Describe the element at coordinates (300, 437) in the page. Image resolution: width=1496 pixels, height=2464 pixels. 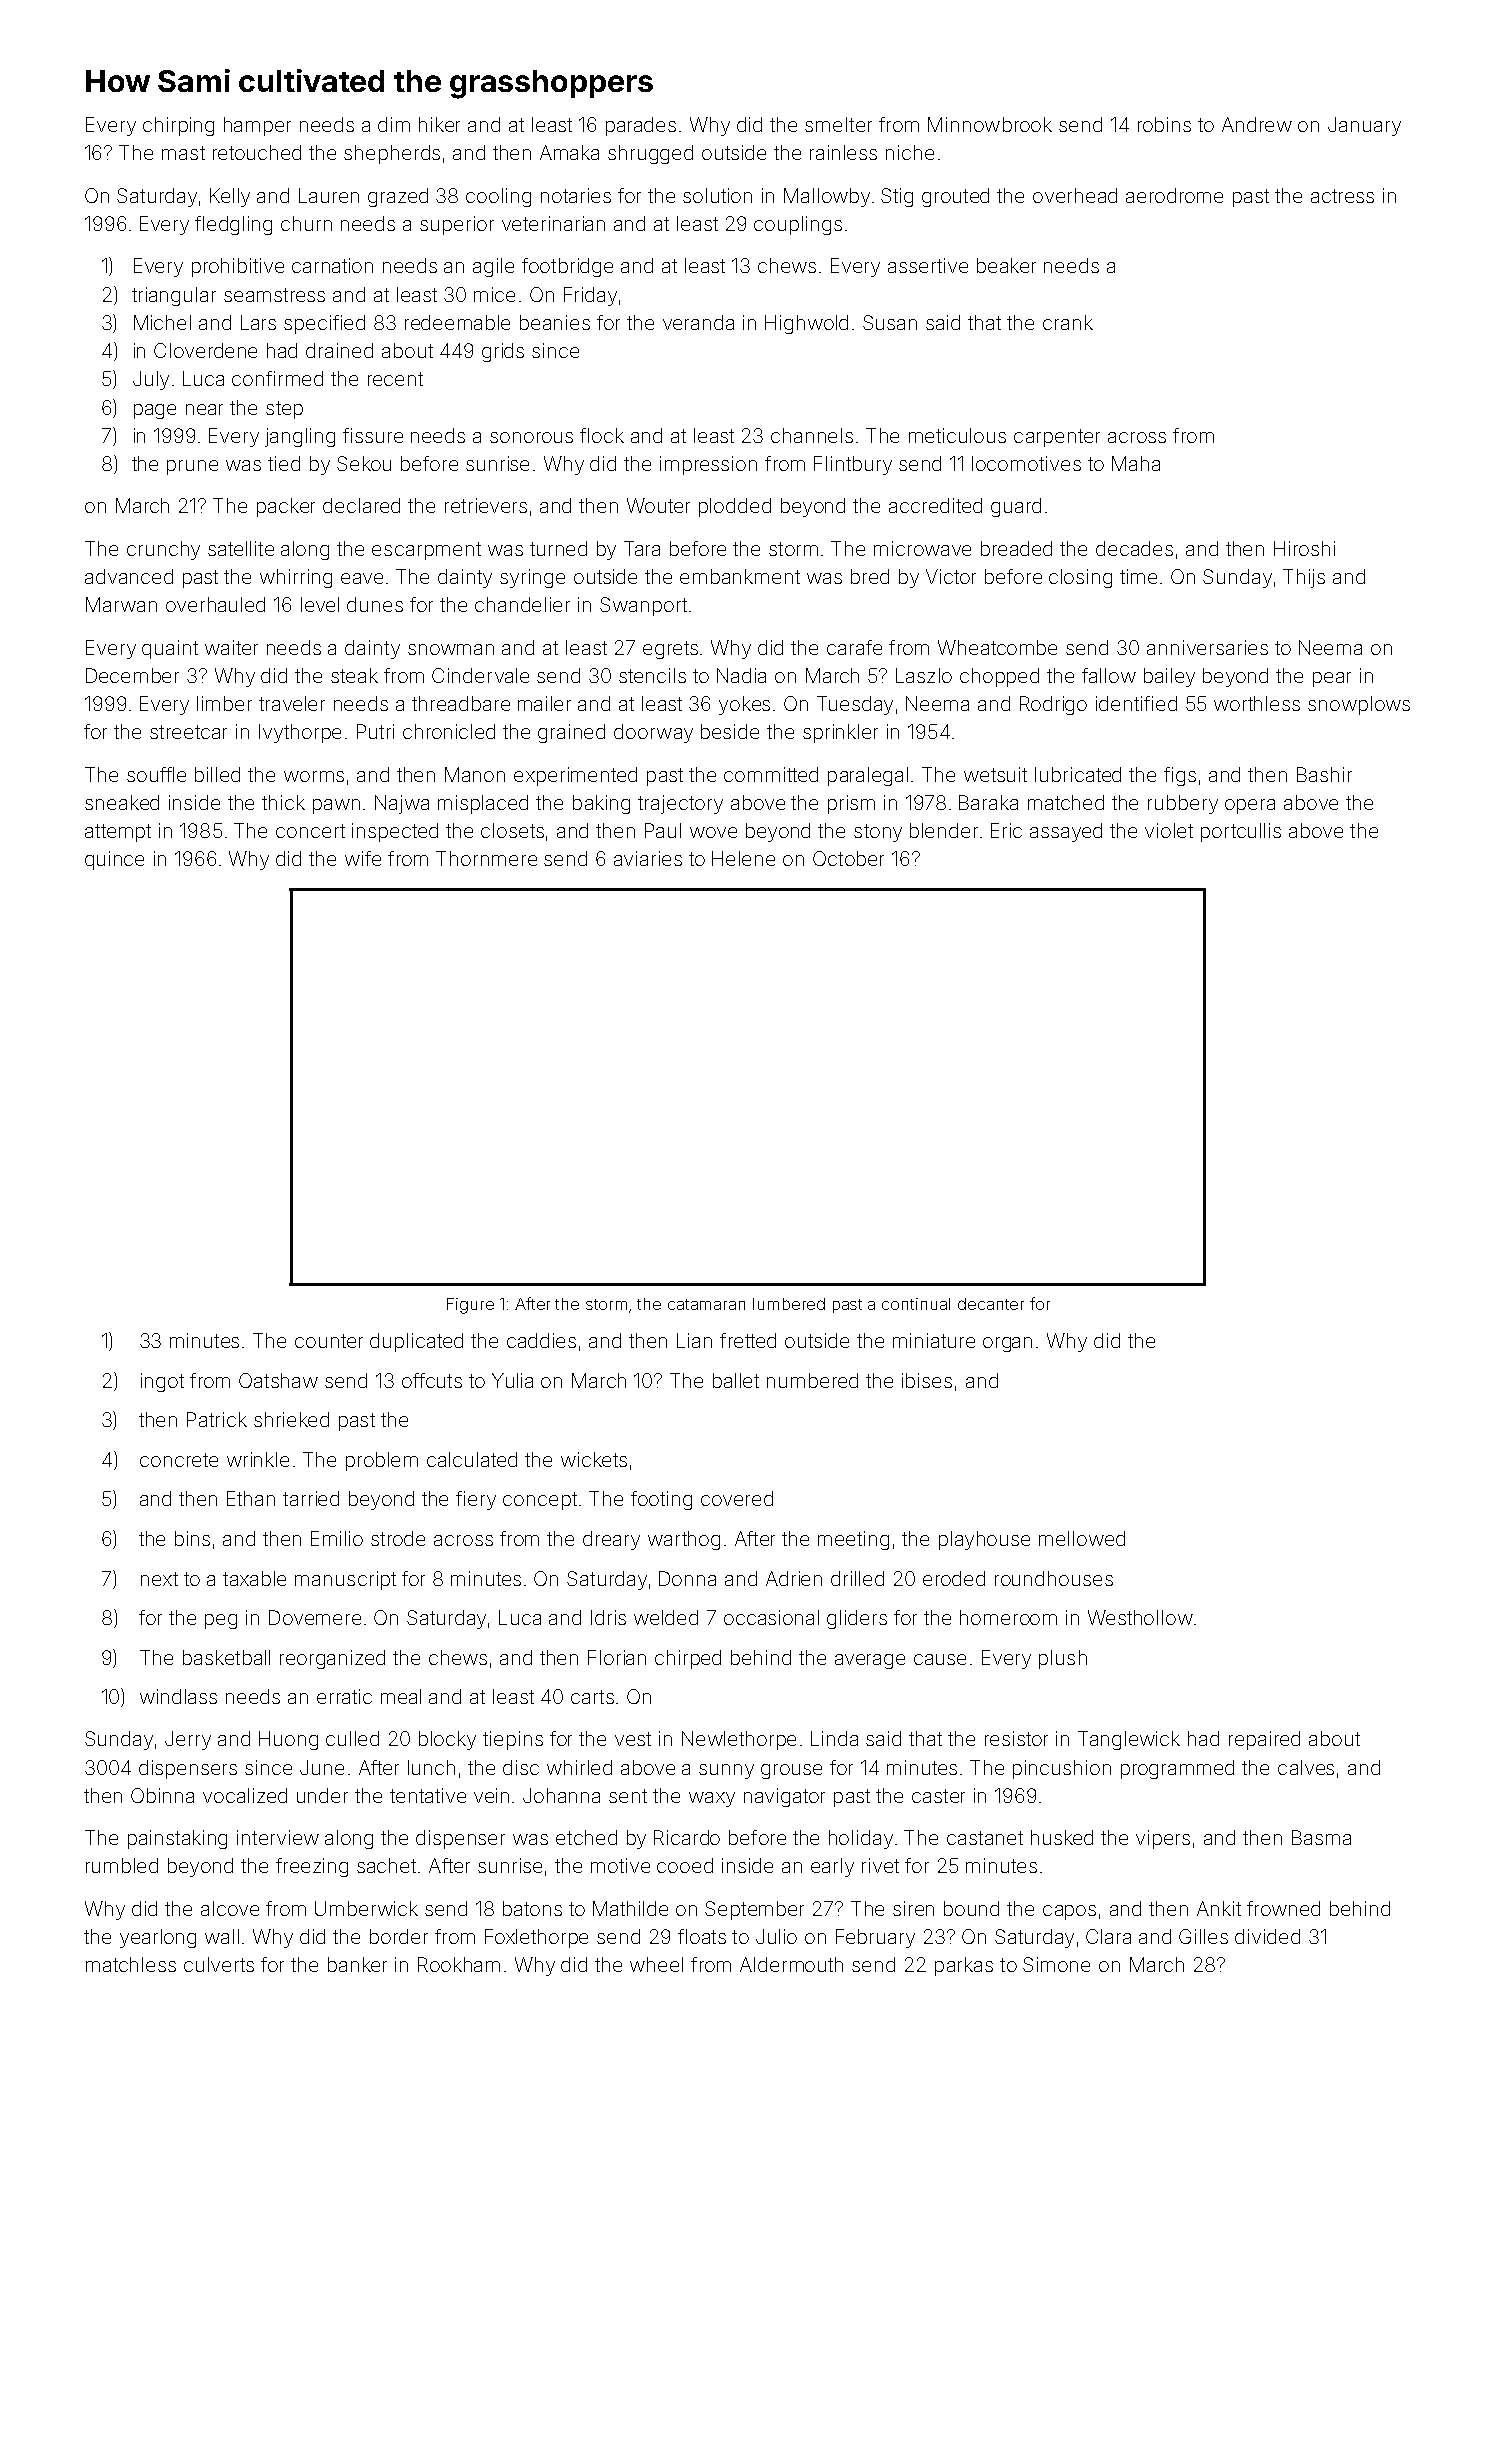
I see `jangling` at that location.
